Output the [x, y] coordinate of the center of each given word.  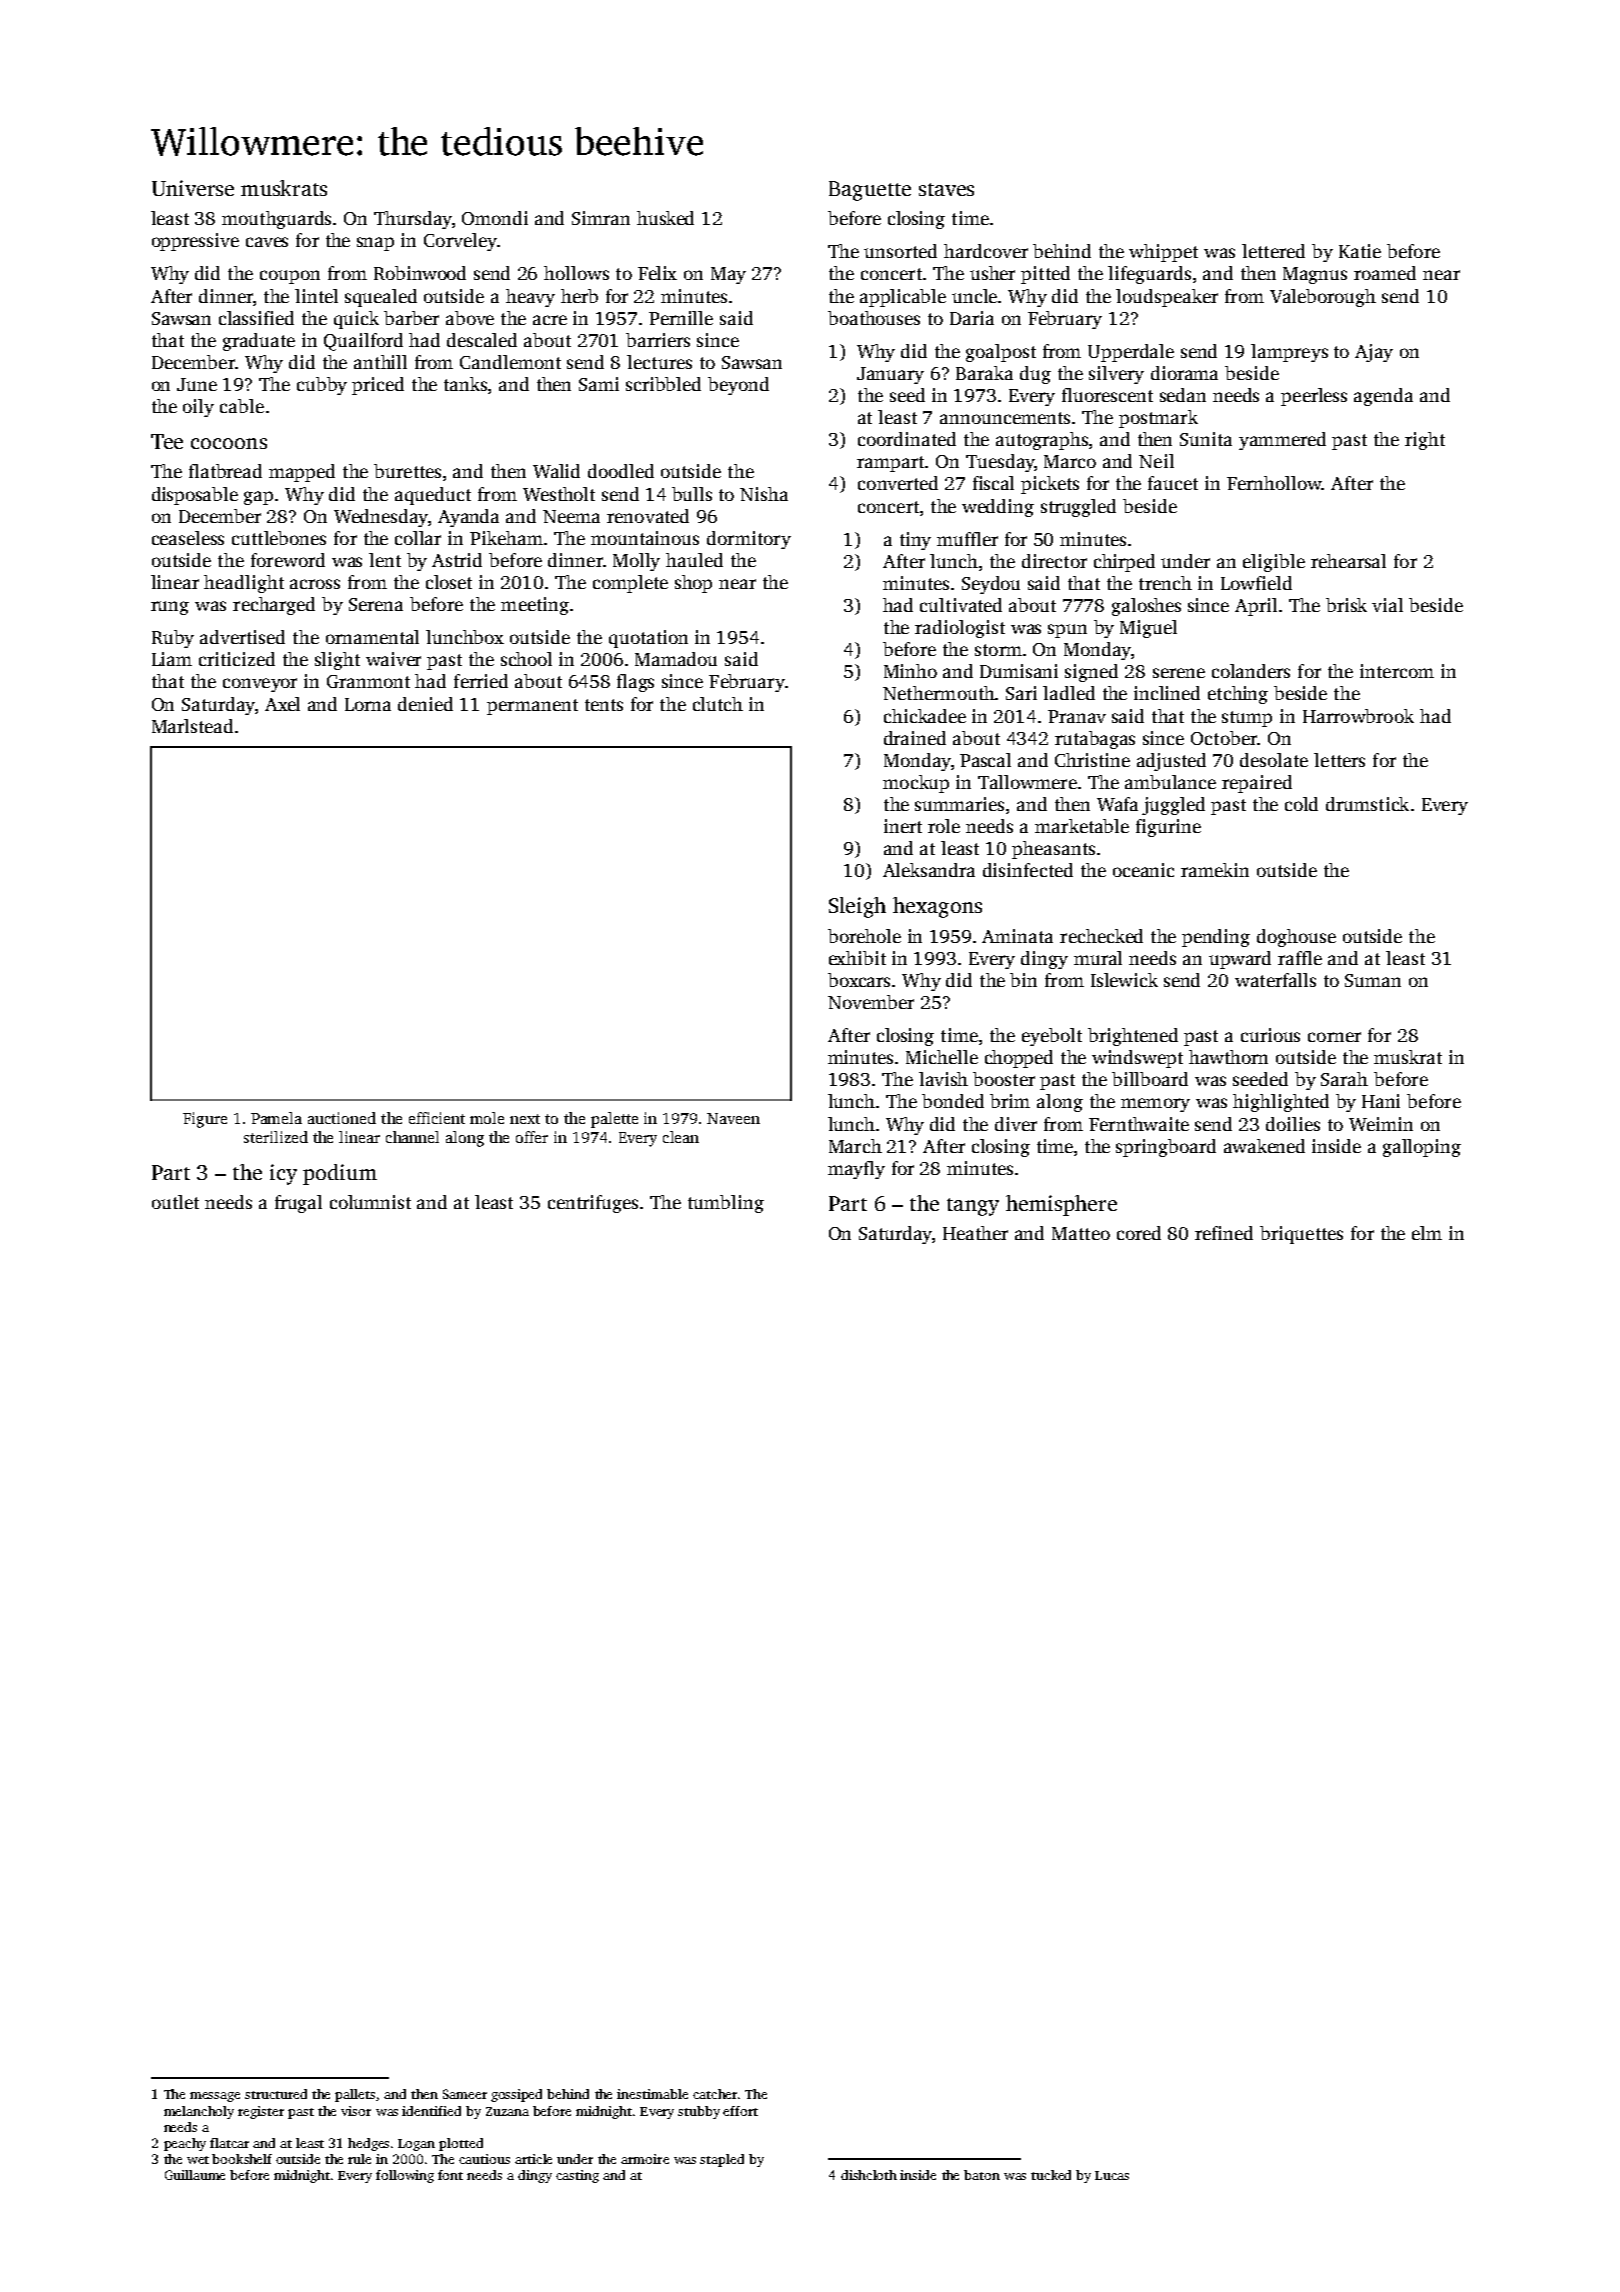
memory [1155, 1105]
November [871, 1002]
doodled [621, 471]
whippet [1163, 253]
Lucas [1112, 2175]
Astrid [457, 560]
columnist [370, 1202]
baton [982, 2175]
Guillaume [195, 2175]
